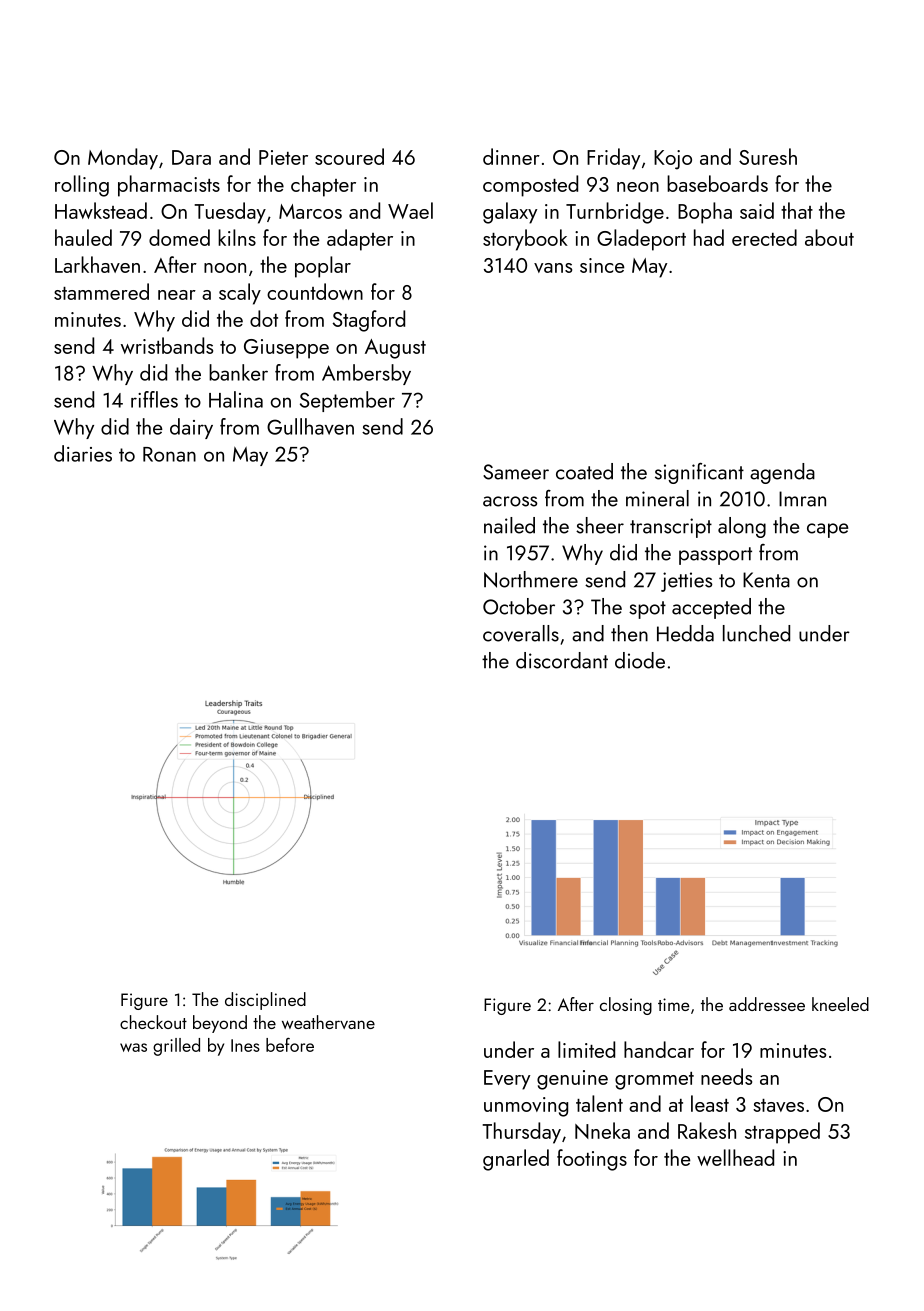  Describe the element at coordinates (328, 1022) in the screenshot. I see `weathervane` at that location.
